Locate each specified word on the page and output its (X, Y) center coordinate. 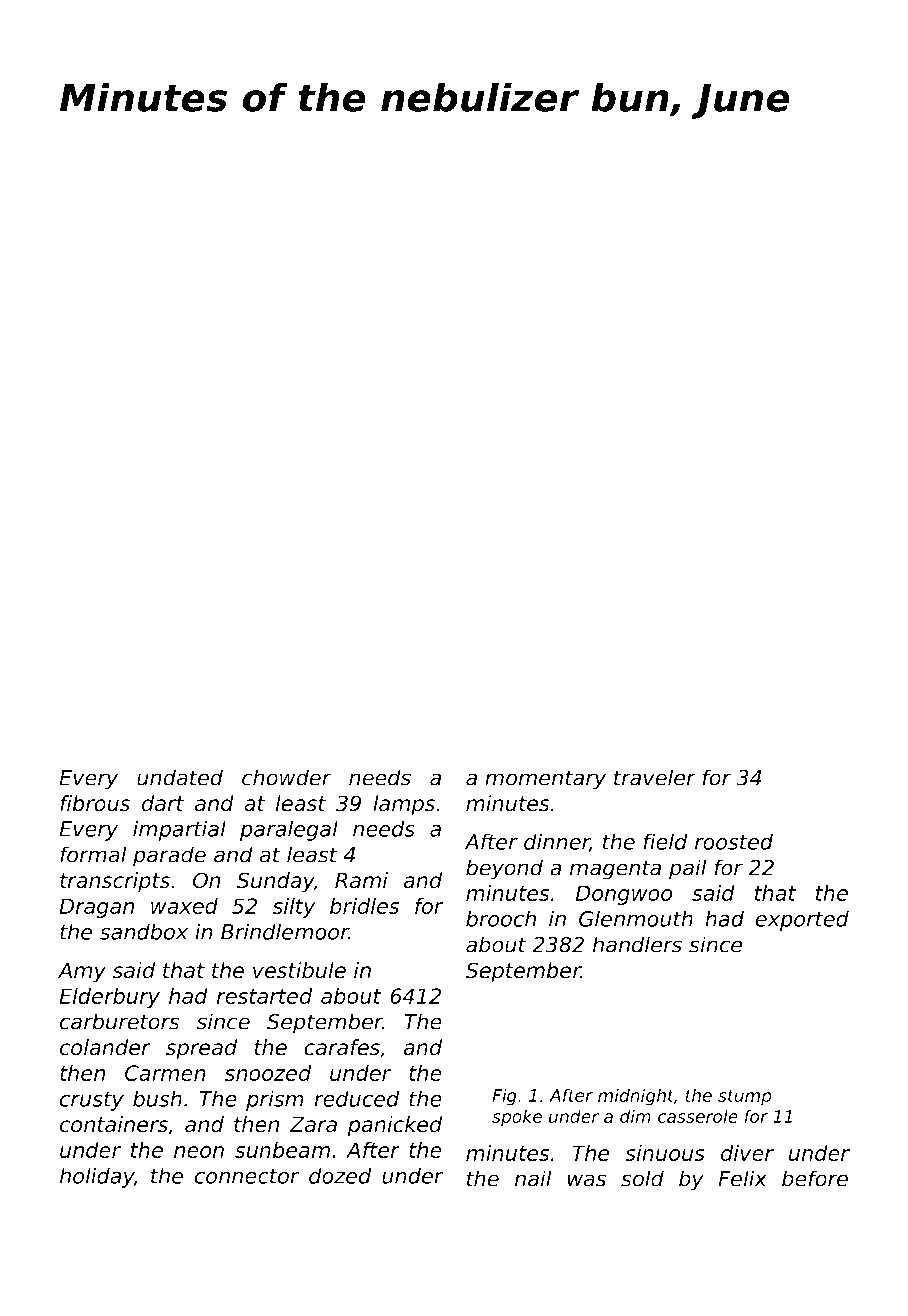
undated (180, 777)
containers (114, 1124)
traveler (655, 777)
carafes (342, 1047)
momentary (545, 780)
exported (802, 920)
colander (105, 1047)
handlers (637, 944)
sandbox (144, 931)
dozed (340, 1175)
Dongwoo (624, 895)
